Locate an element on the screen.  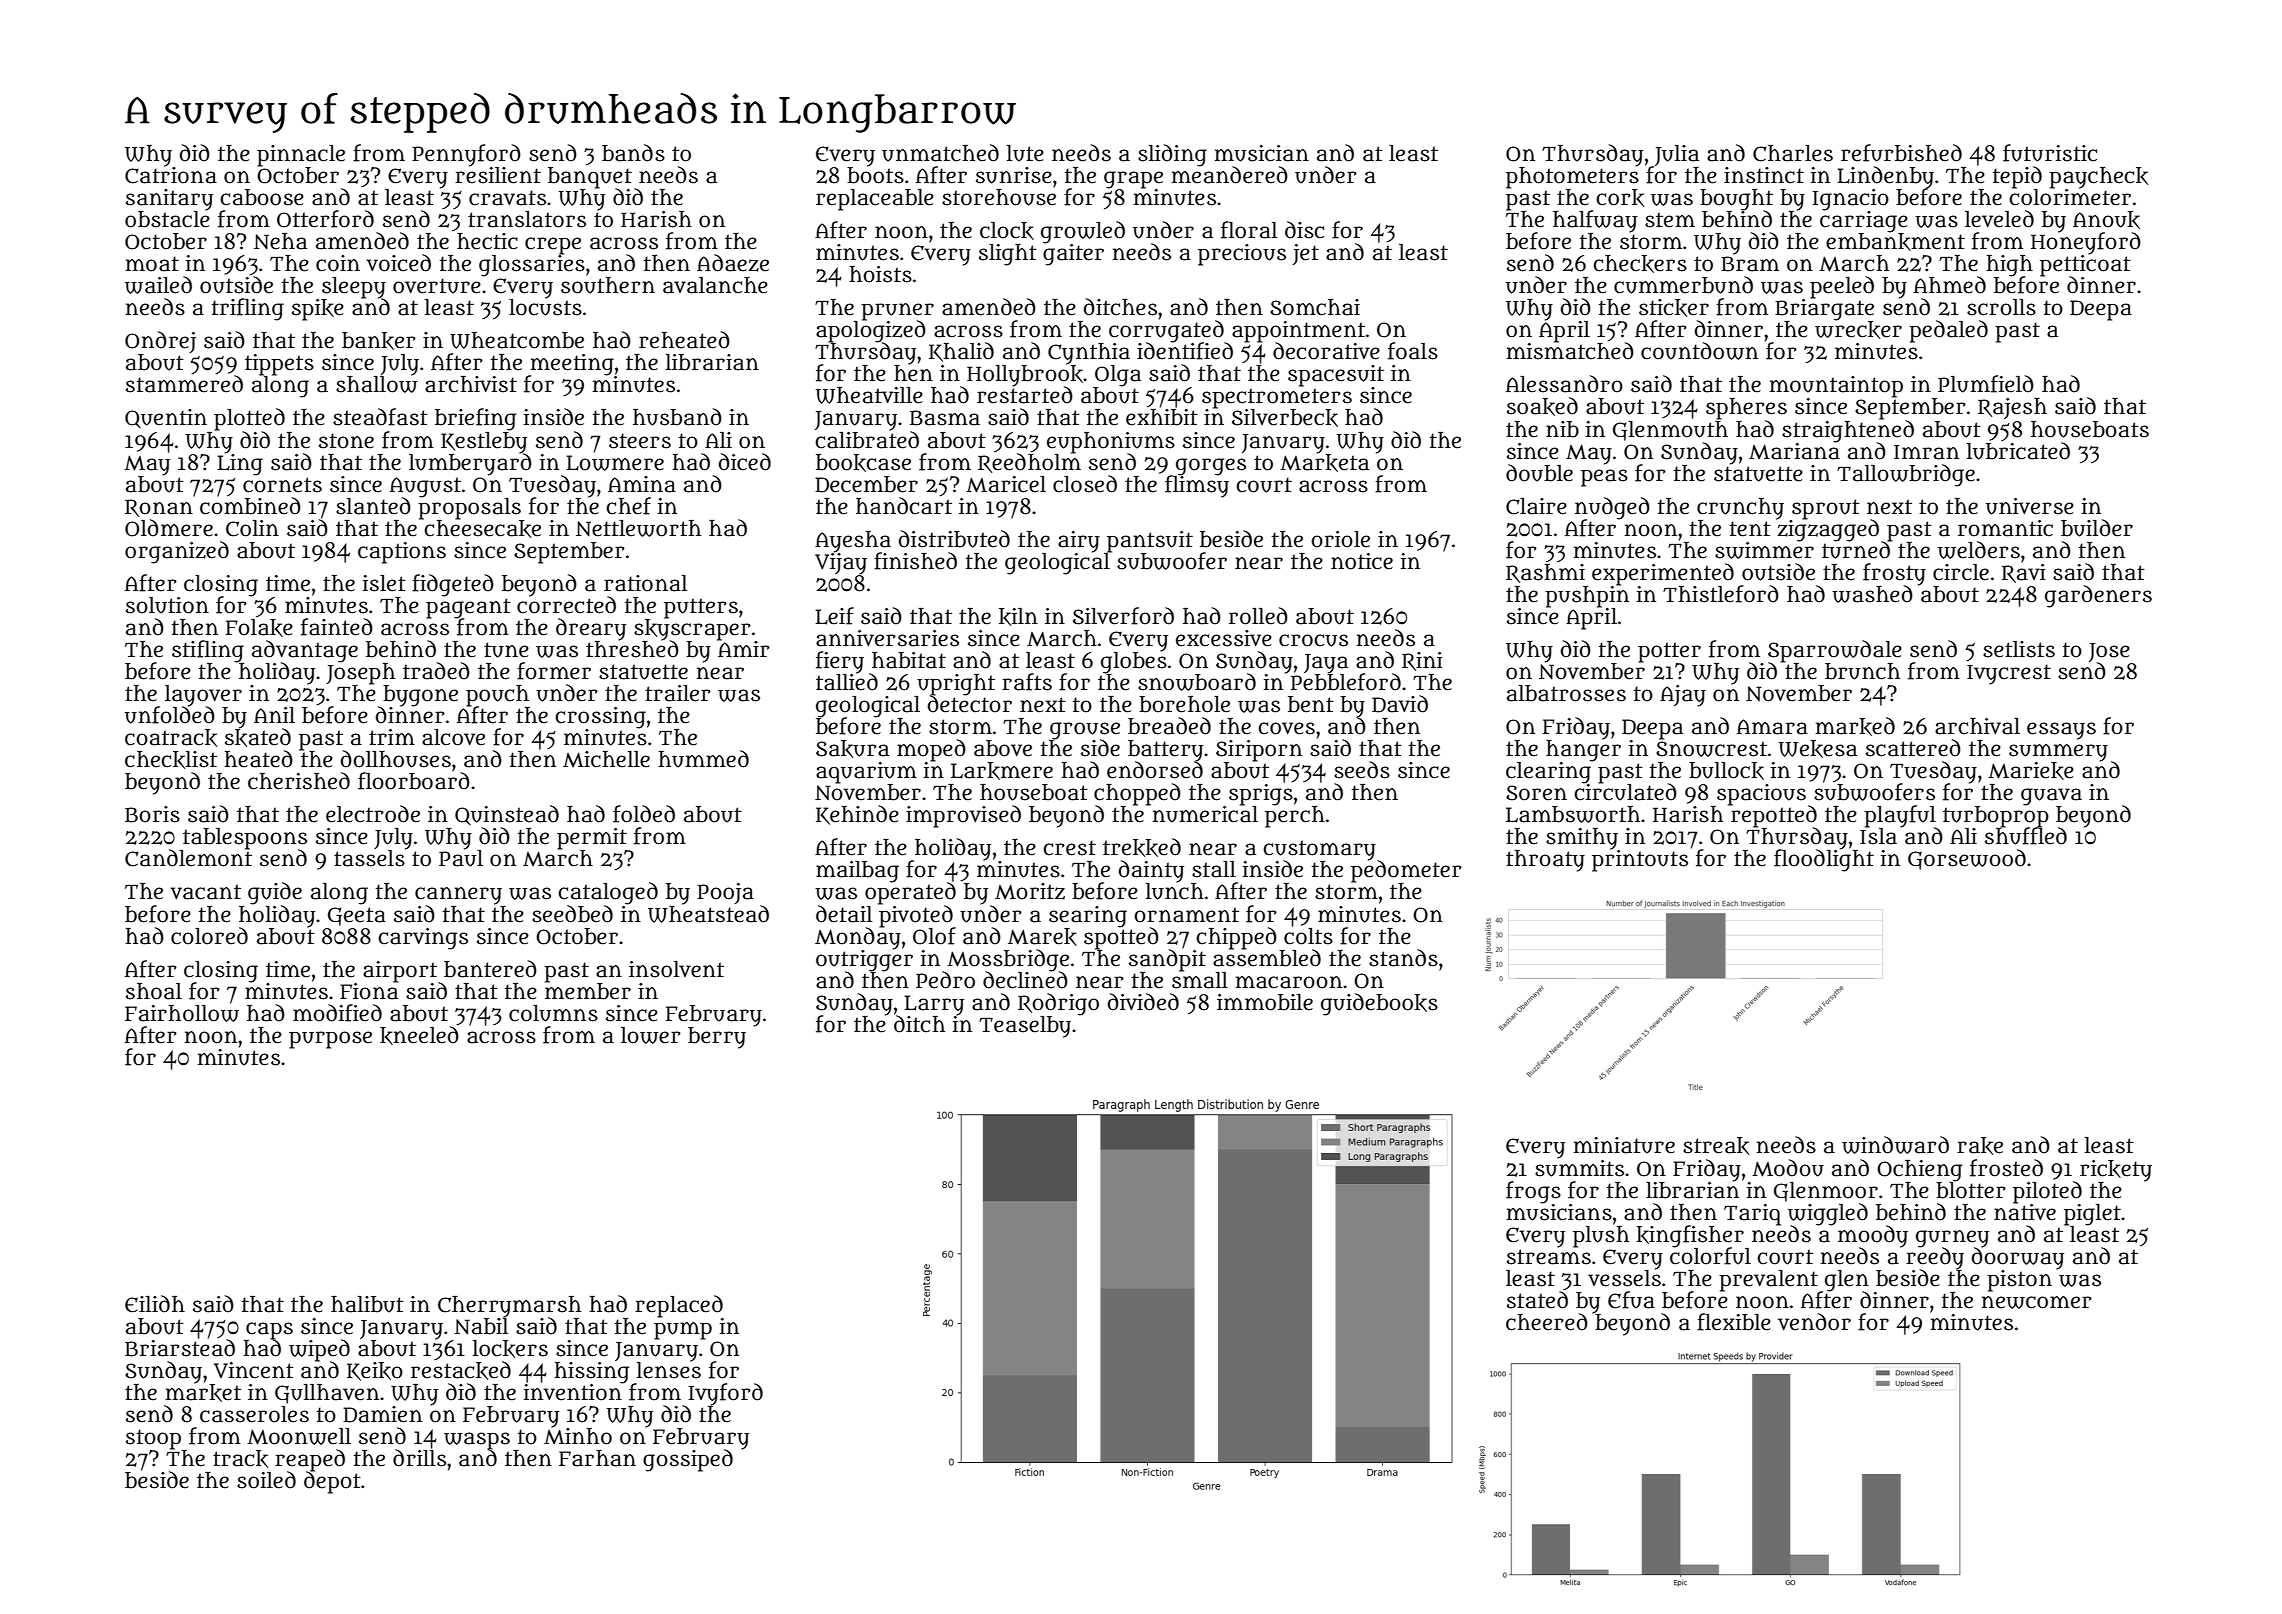
Otterford is located at coordinates (325, 219).
